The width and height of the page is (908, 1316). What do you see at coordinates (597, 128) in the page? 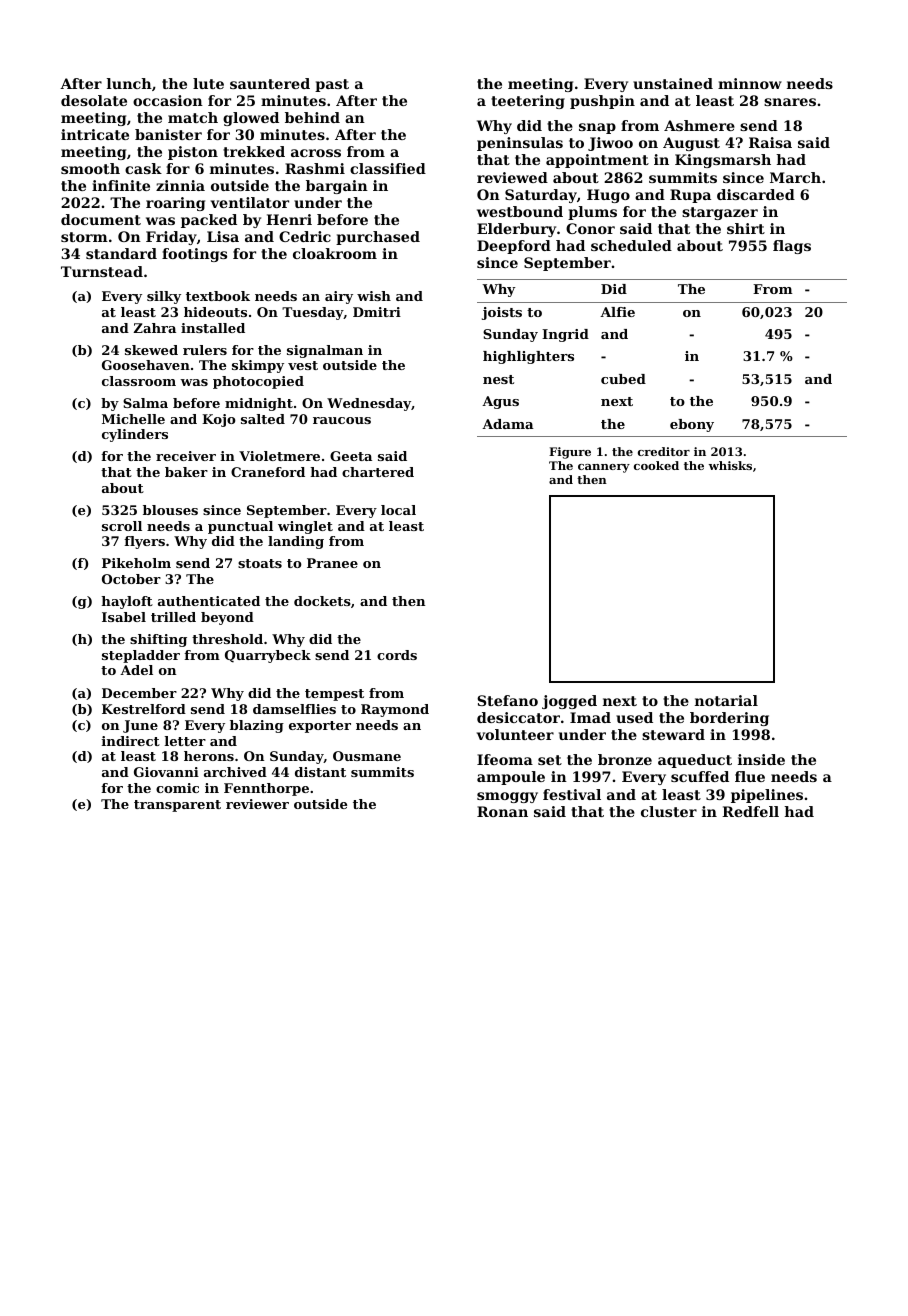
I see `snap` at bounding box center [597, 128].
